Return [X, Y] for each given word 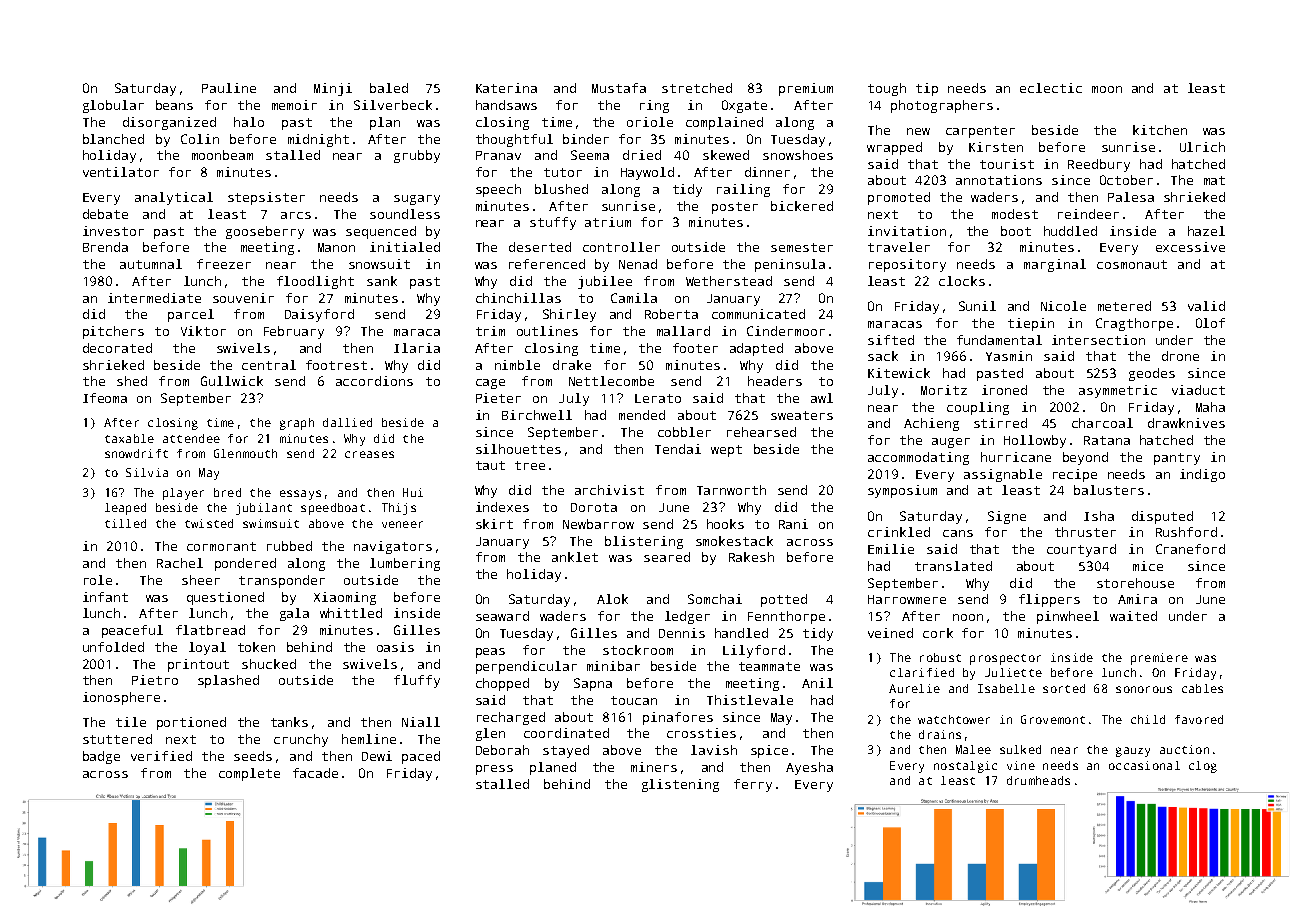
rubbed [289, 546]
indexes [502, 507]
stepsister [266, 198]
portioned [191, 723]
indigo [1202, 475]
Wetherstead [729, 281]
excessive [1190, 247]
